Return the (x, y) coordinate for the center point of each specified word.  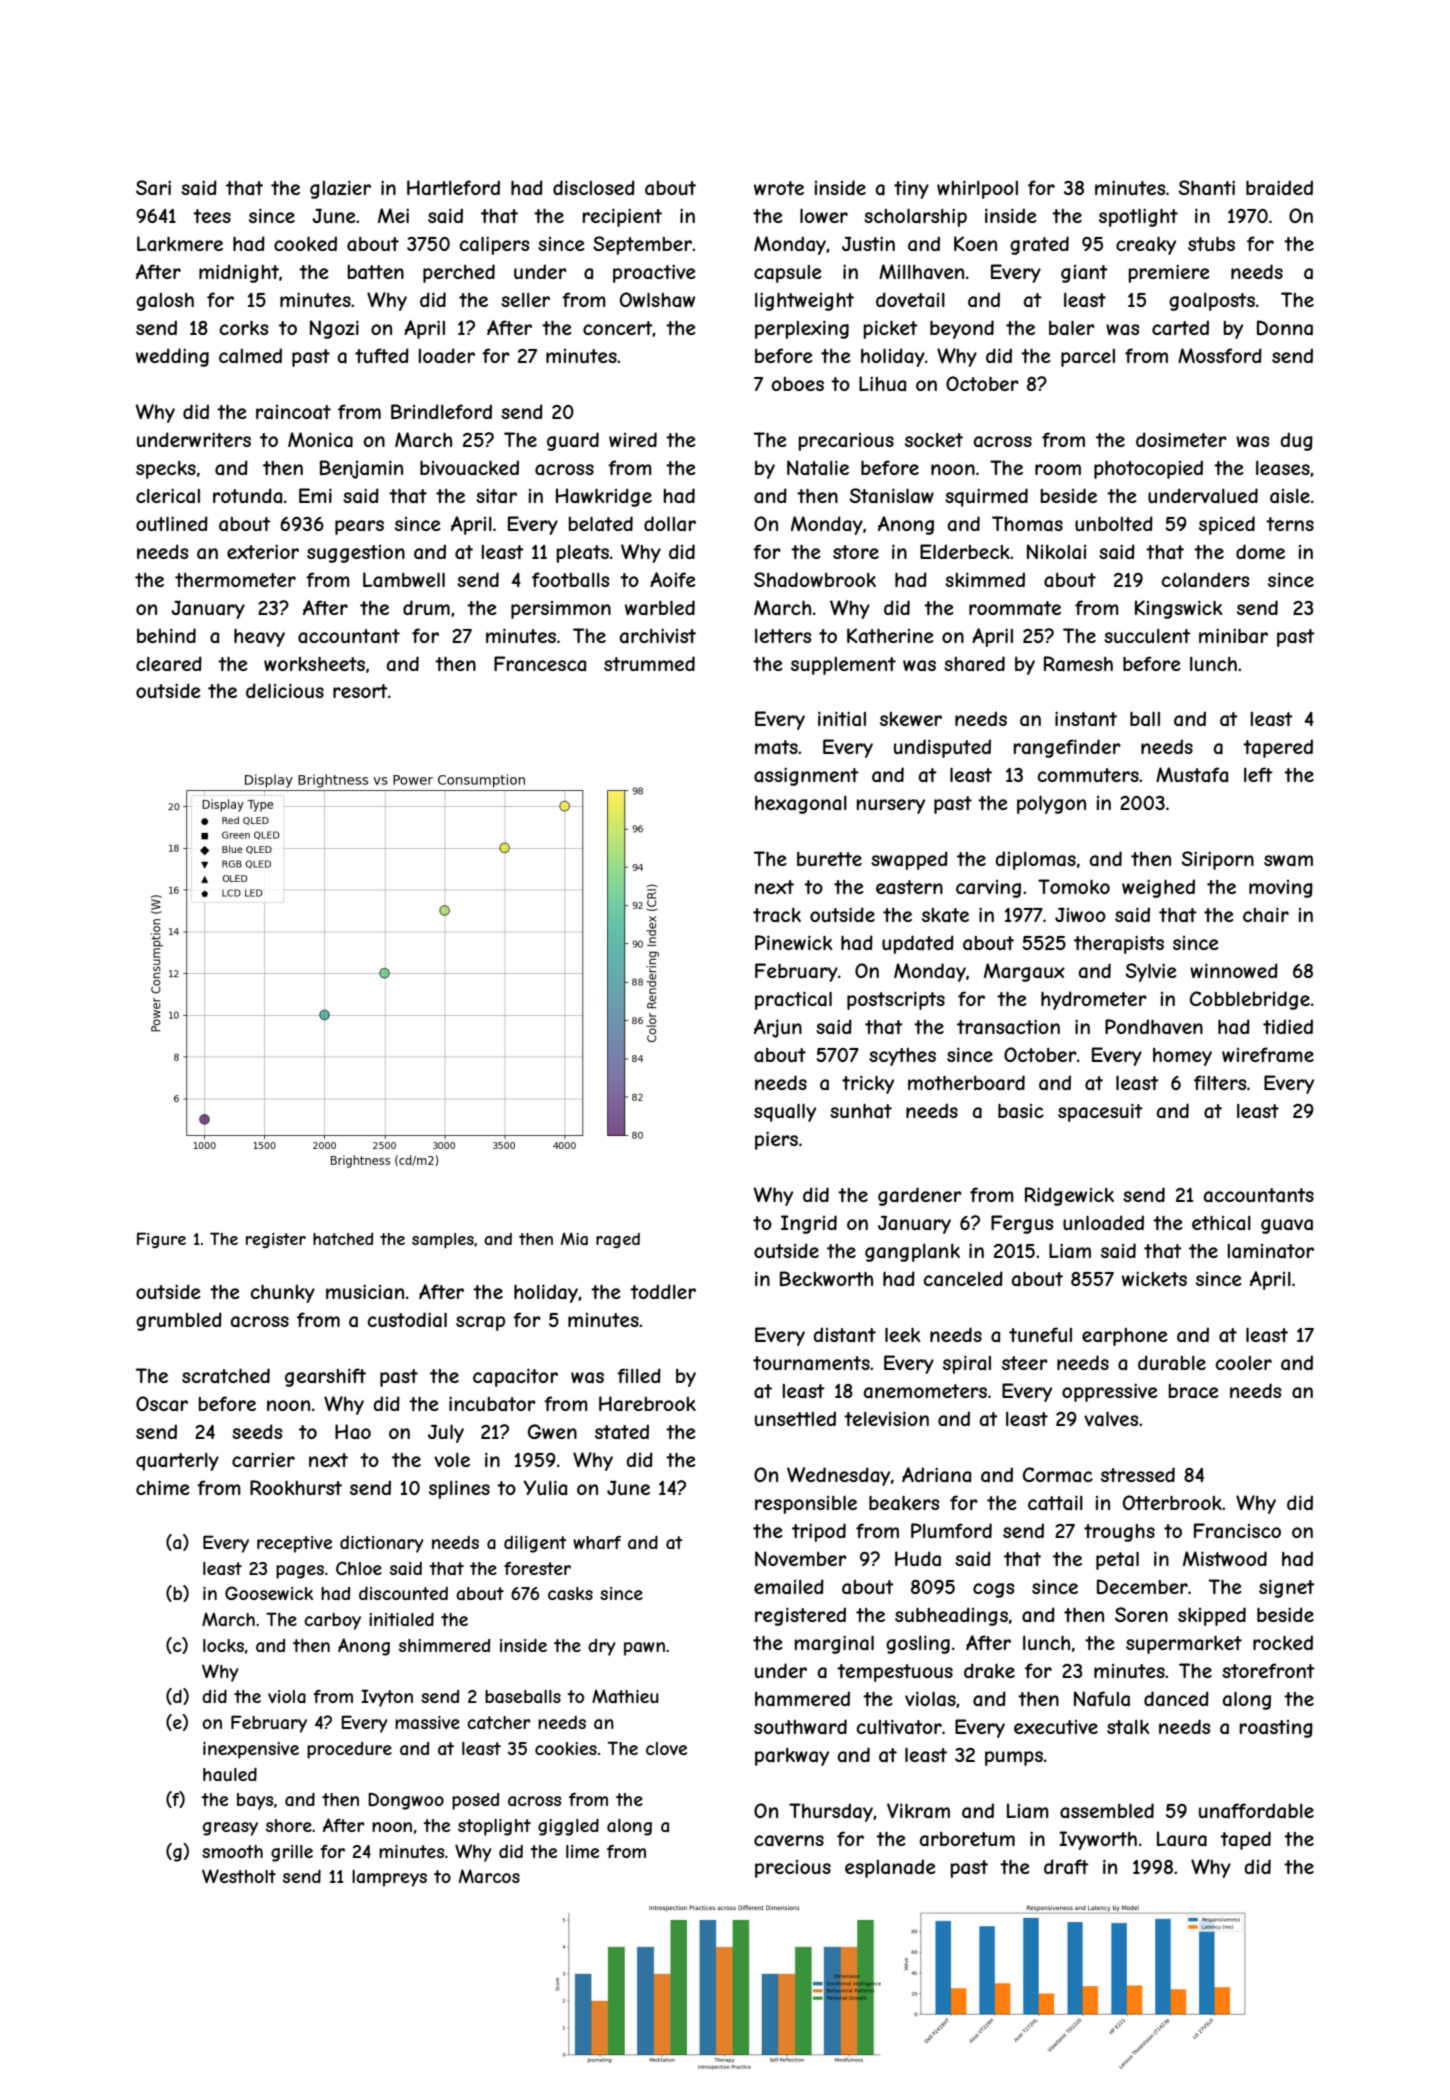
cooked (305, 243)
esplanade (890, 1868)
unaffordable (1256, 1811)
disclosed (594, 187)
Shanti (1206, 188)
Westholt (239, 1876)
